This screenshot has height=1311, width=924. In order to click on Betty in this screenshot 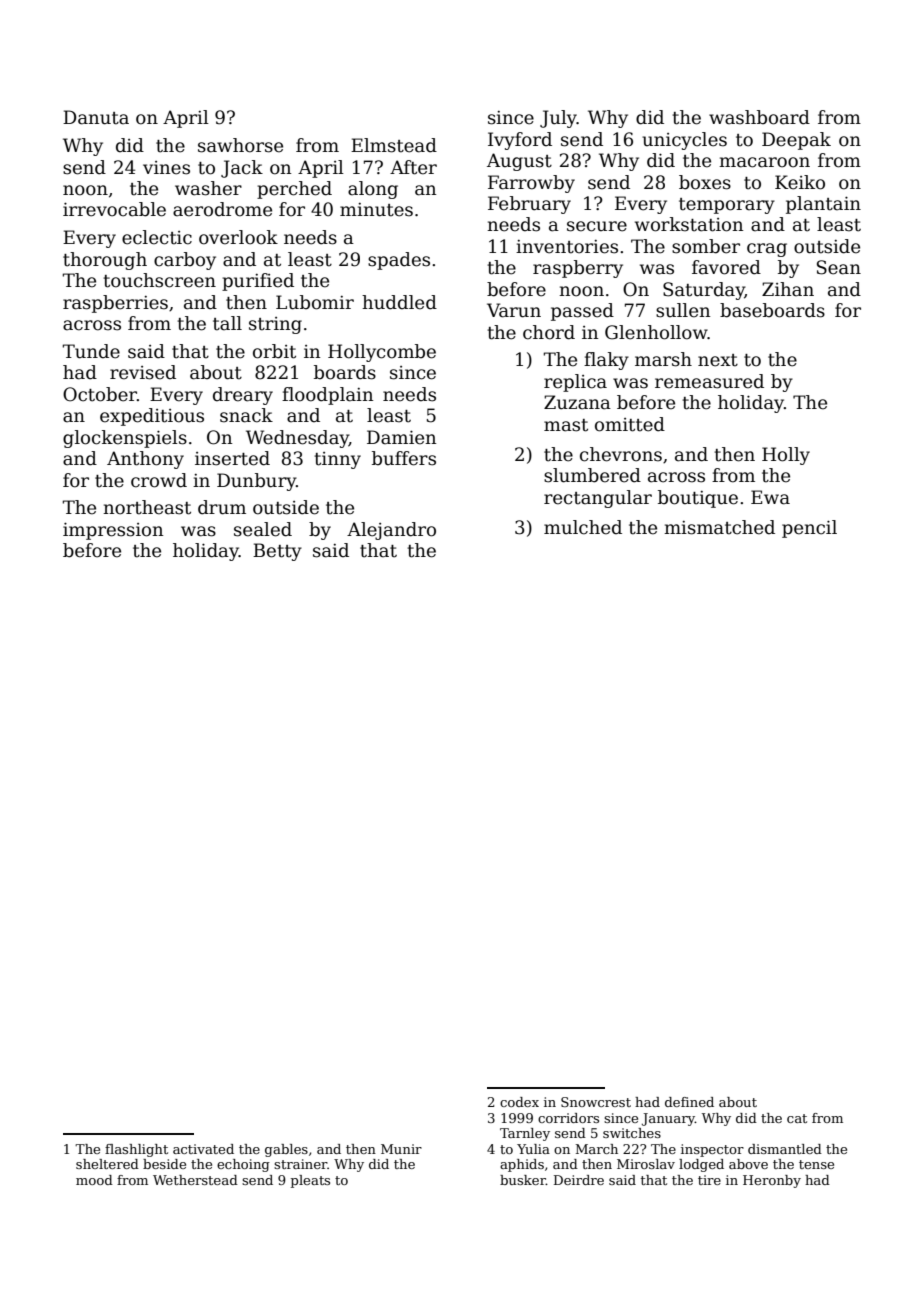, I will do `click(277, 552)`.
